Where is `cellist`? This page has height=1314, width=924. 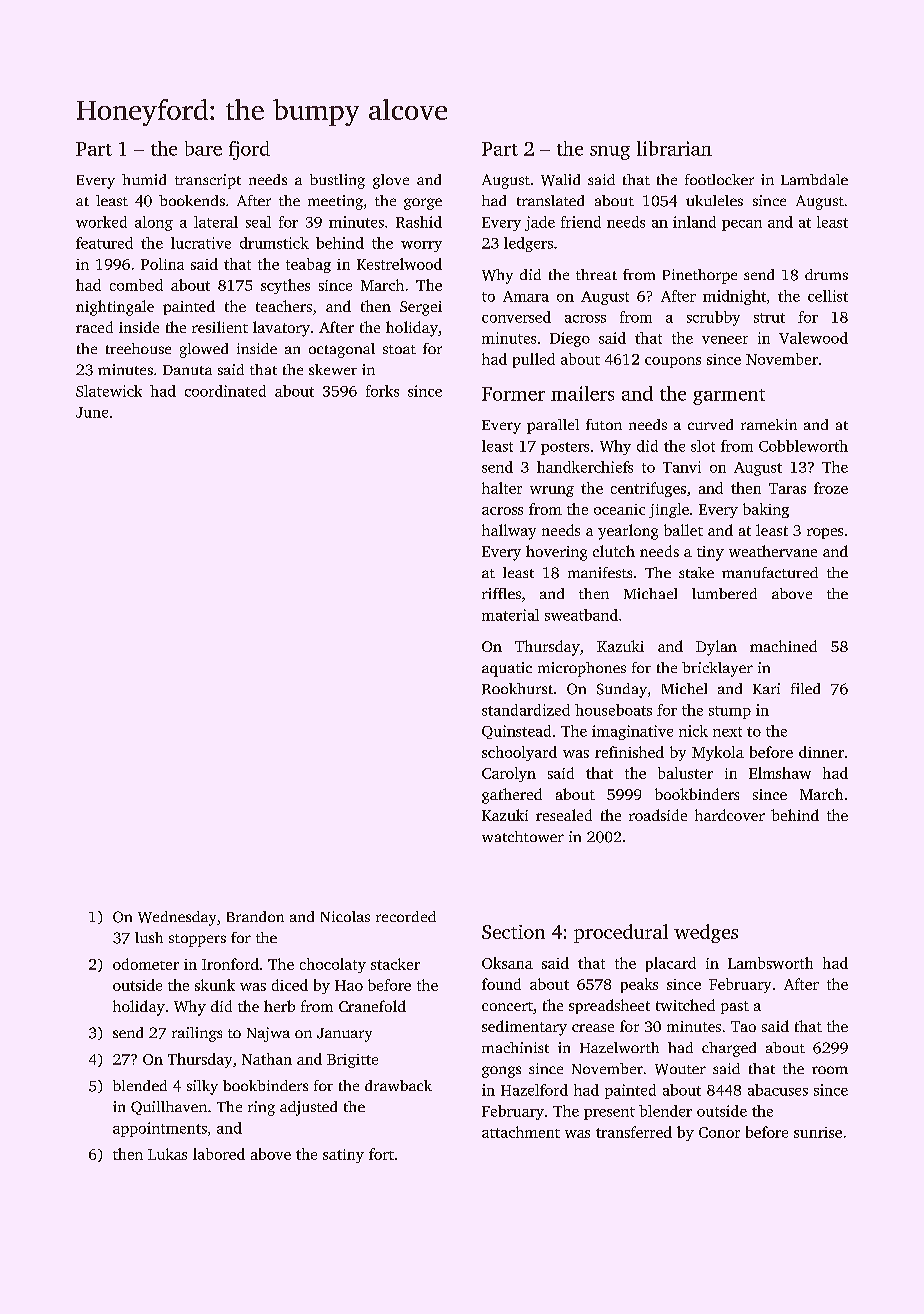
cellist is located at coordinates (828, 296).
